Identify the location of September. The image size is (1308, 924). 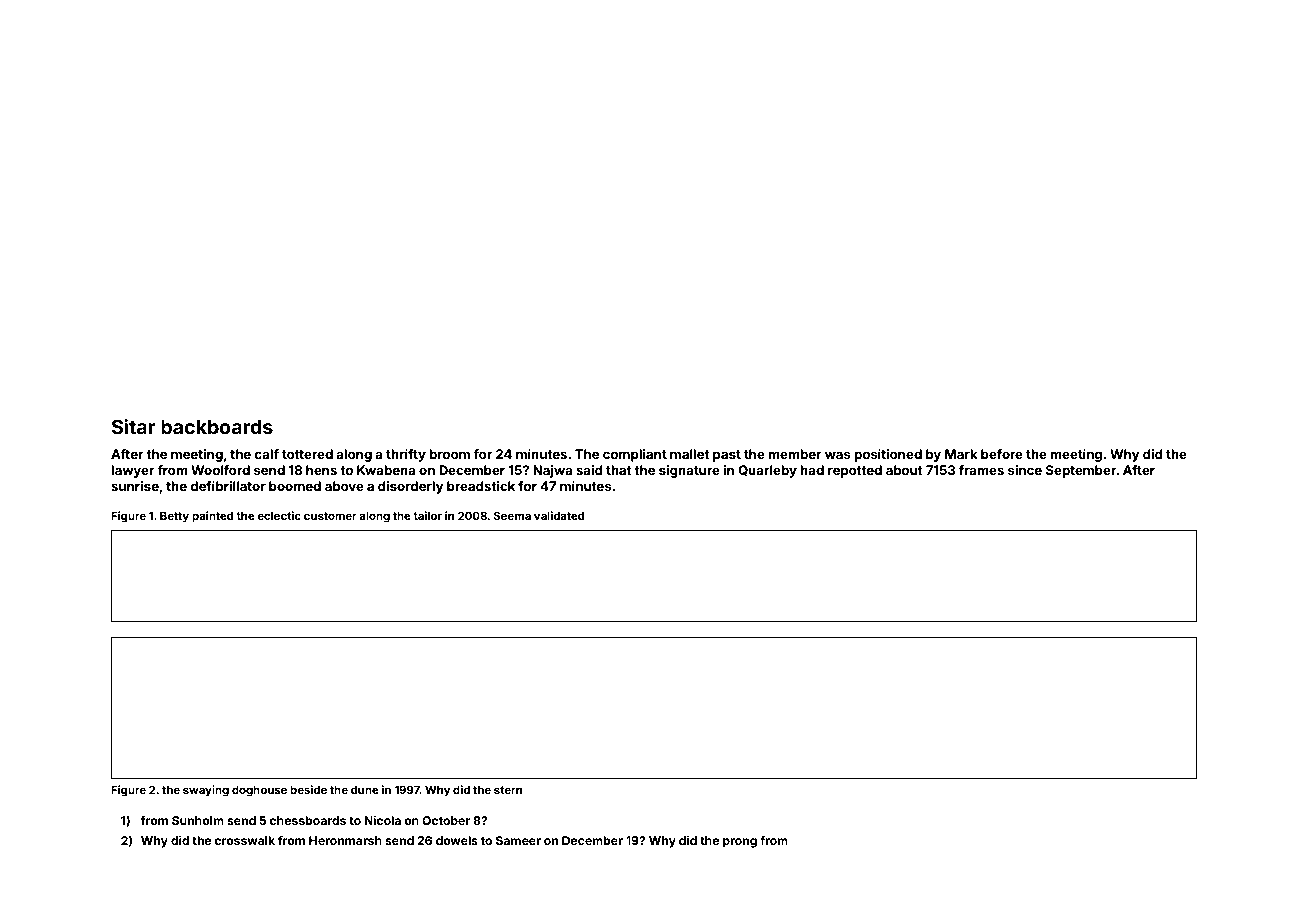
(1081, 471).
